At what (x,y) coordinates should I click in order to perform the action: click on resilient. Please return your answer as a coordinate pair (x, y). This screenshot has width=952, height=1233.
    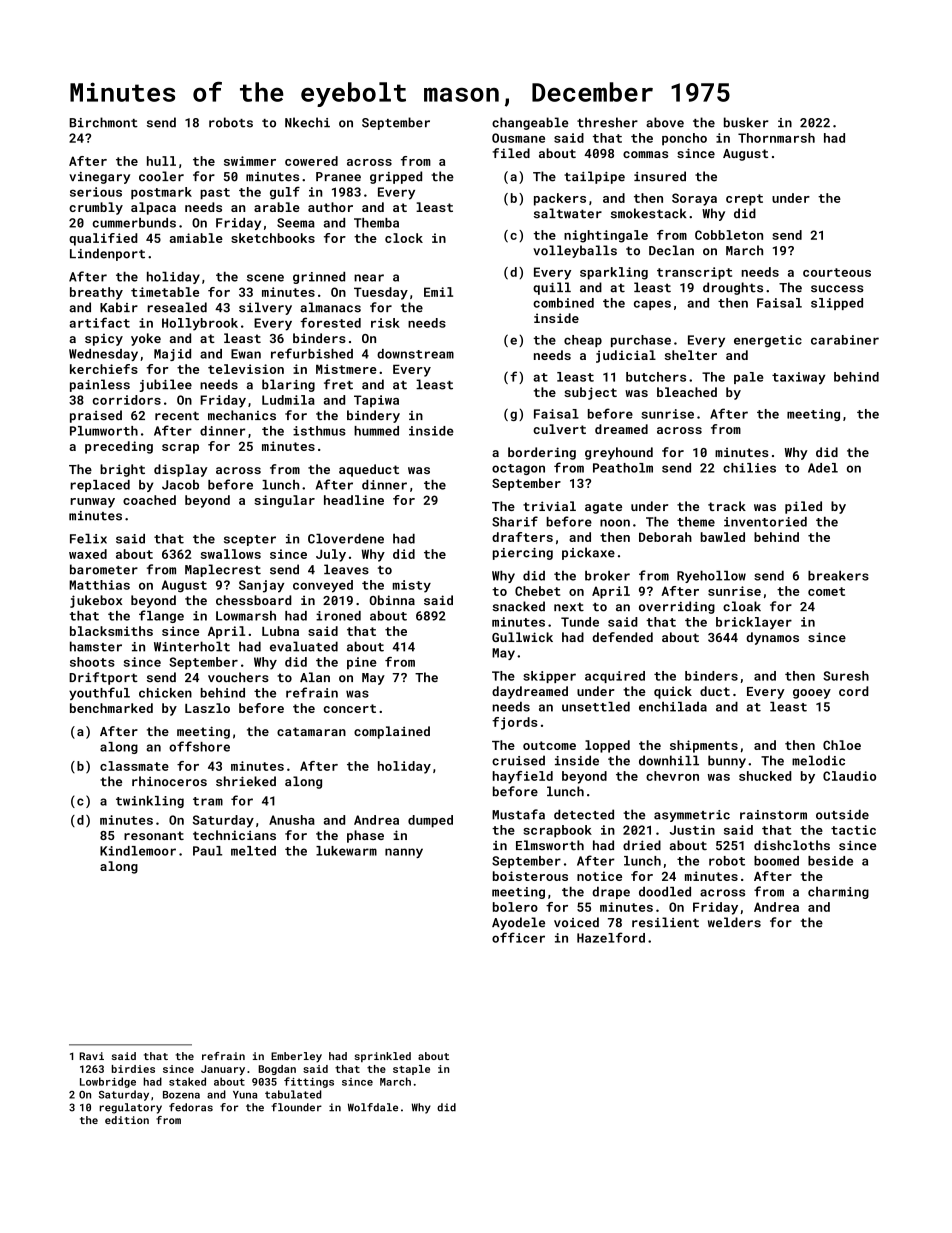
    Looking at the image, I should click on (665, 922).
